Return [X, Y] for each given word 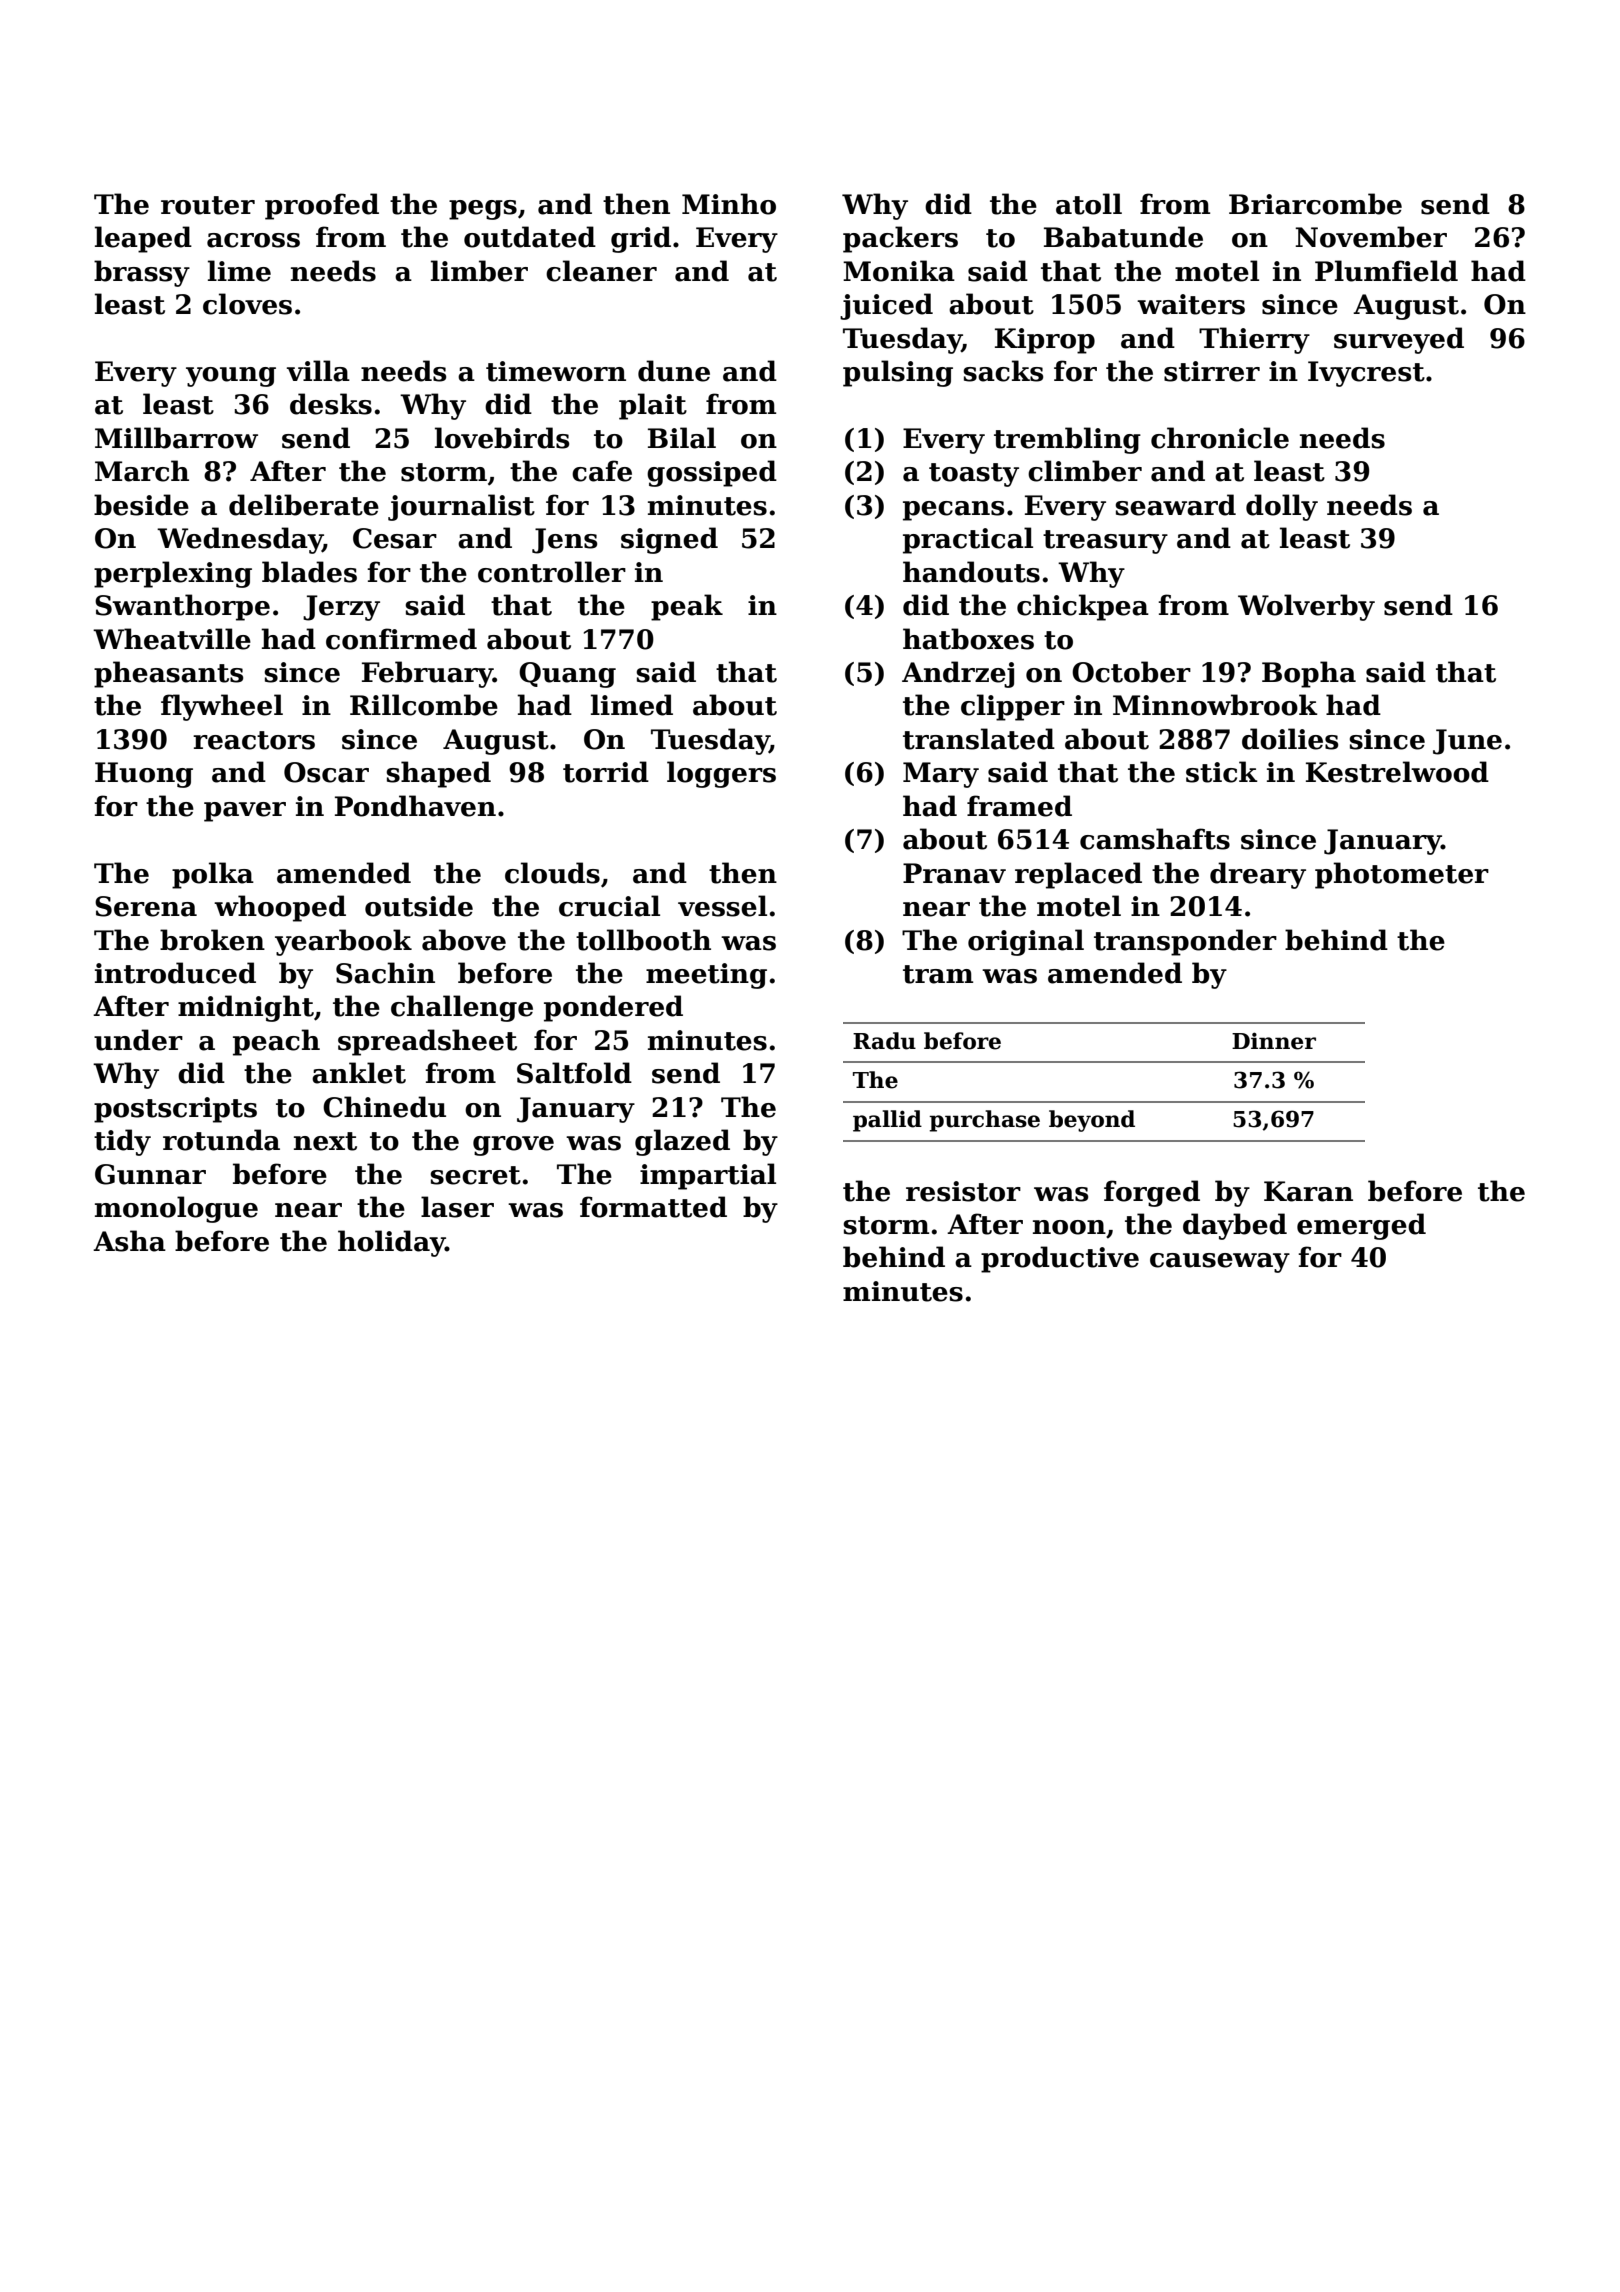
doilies [1290, 739]
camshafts [1155, 839]
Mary [941, 775]
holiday [391, 1243]
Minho [729, 204]
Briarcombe [1315, 204]
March [142, 471]
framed [1019, 806]
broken [212, 940]
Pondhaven [415, 806]
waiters [1191, 304]
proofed [322, 206]
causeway [1220, 1263]
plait [653, 406]
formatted [653, 1207]
